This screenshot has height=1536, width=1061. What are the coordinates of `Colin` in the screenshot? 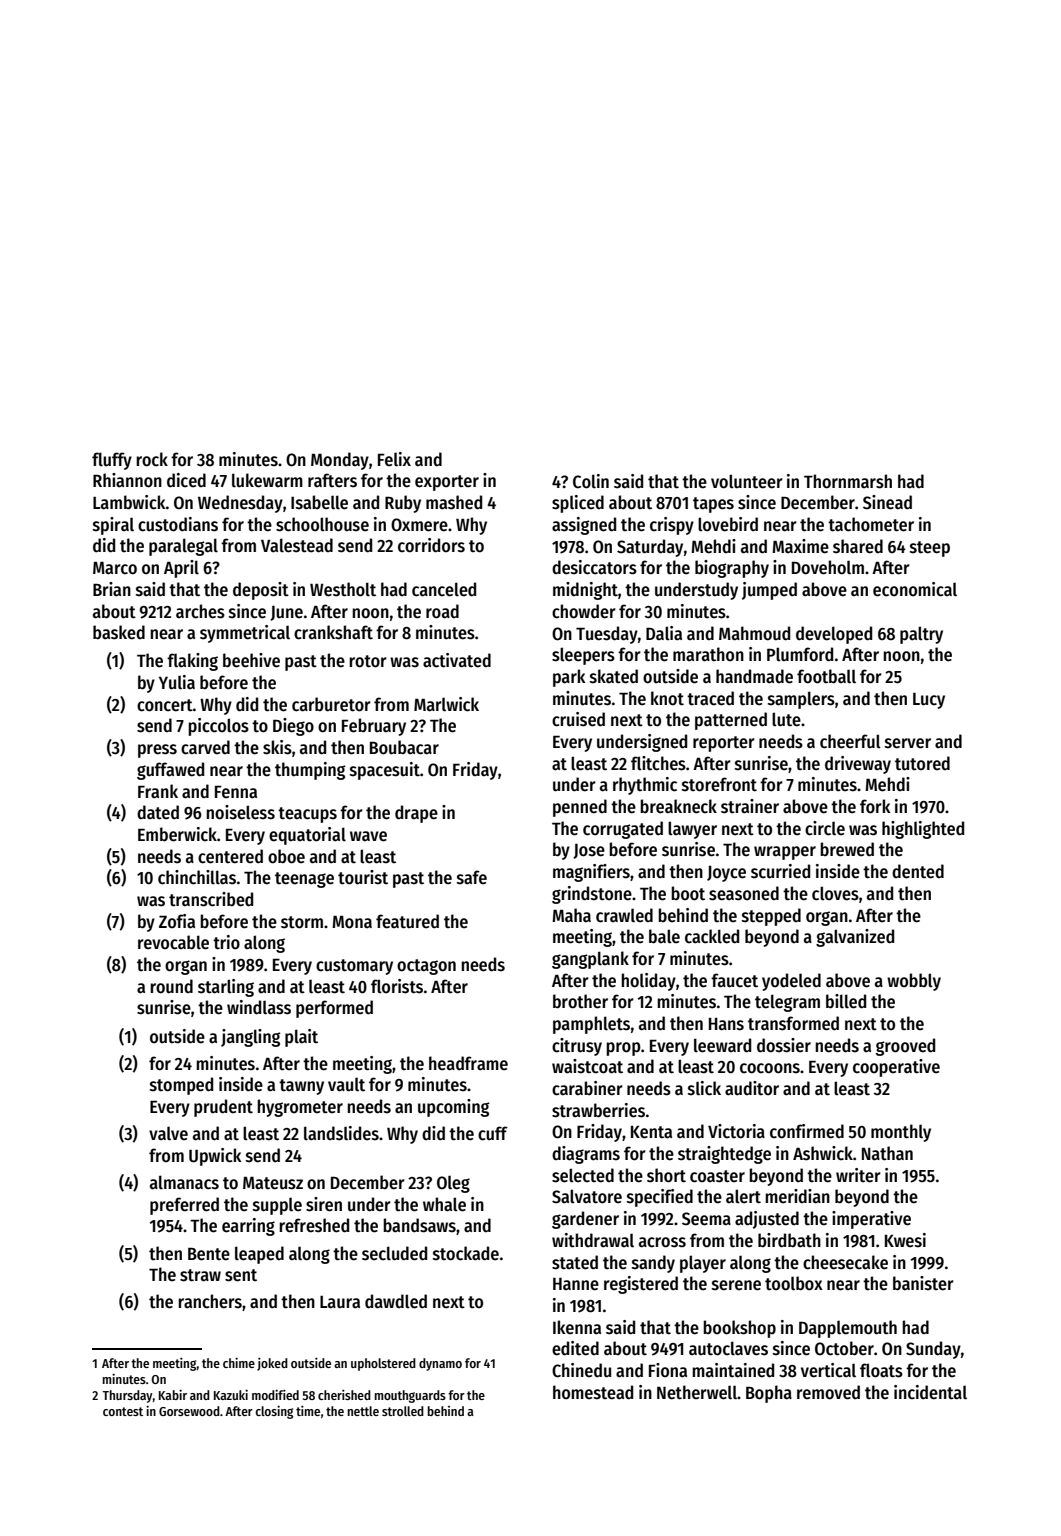 It's located at (591, 481).
